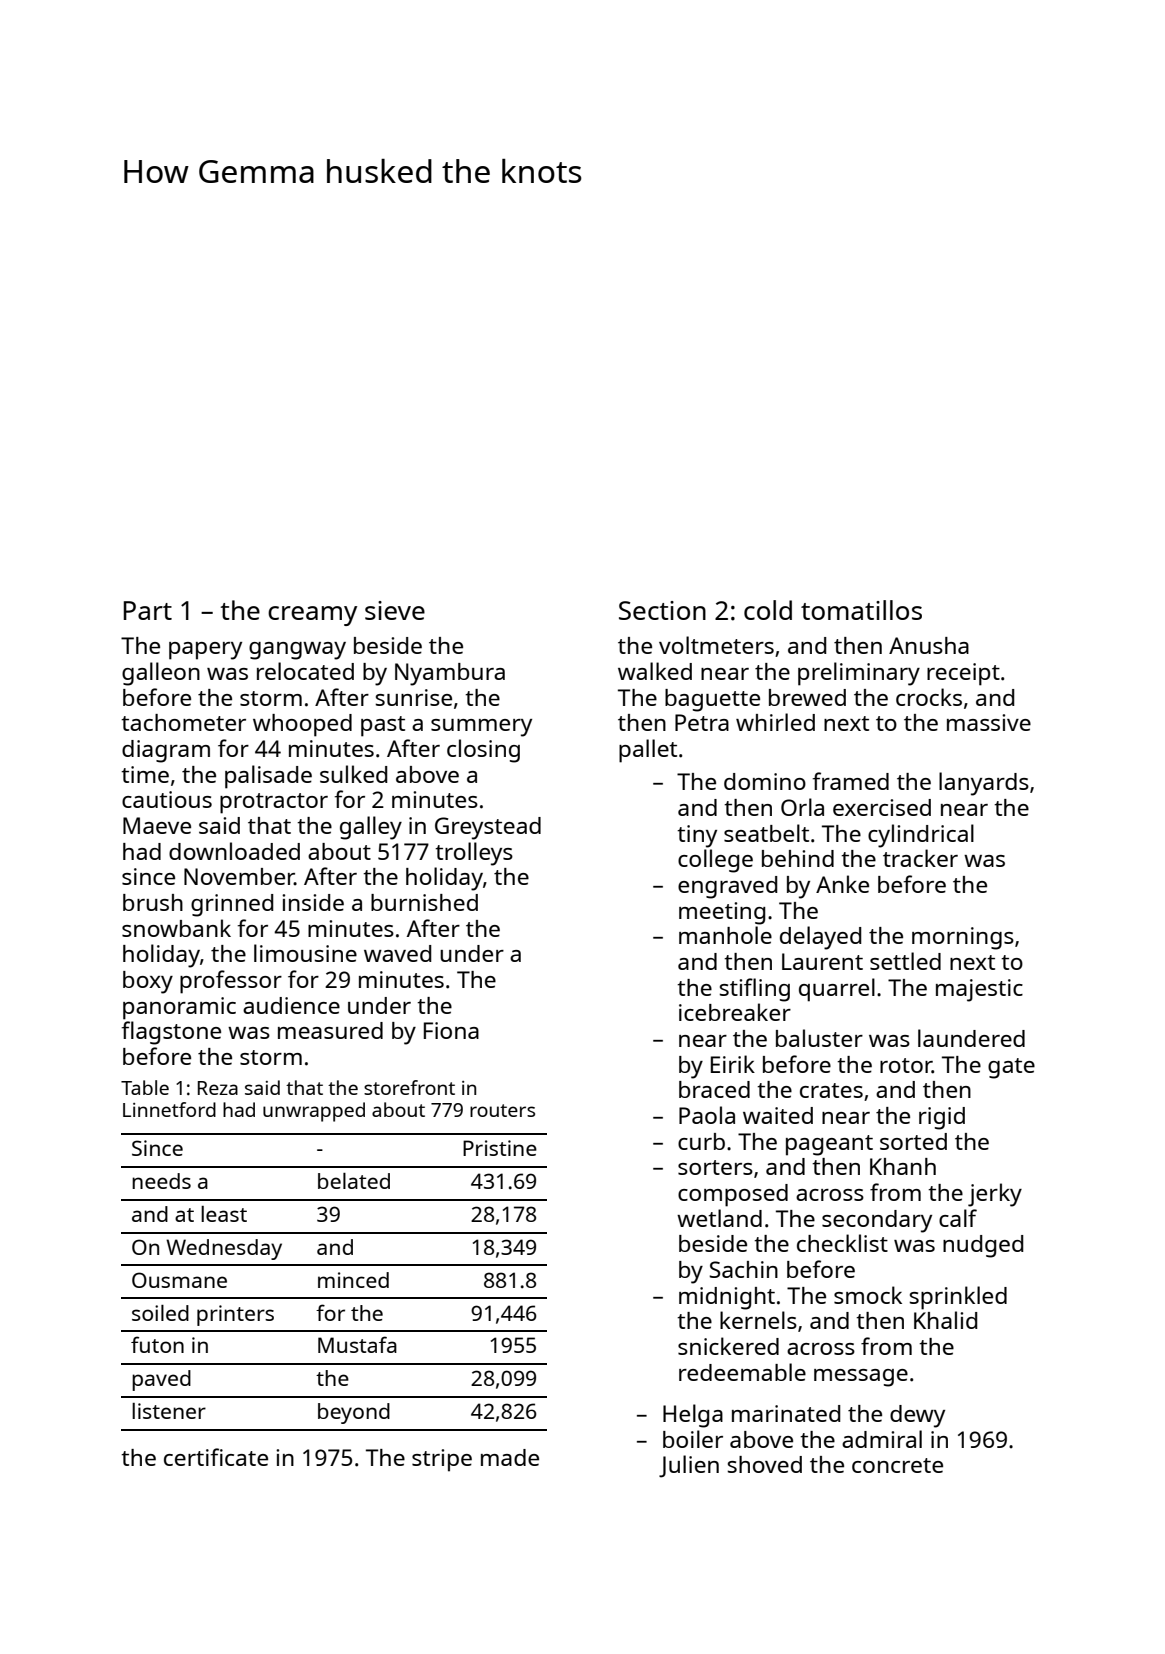 The height and width of the screenshot is (1654, 1165). What do you see at coordinates (169, 1109) in the screenshot?
I see `Linnetford` at bounding box center [169, 1109].
